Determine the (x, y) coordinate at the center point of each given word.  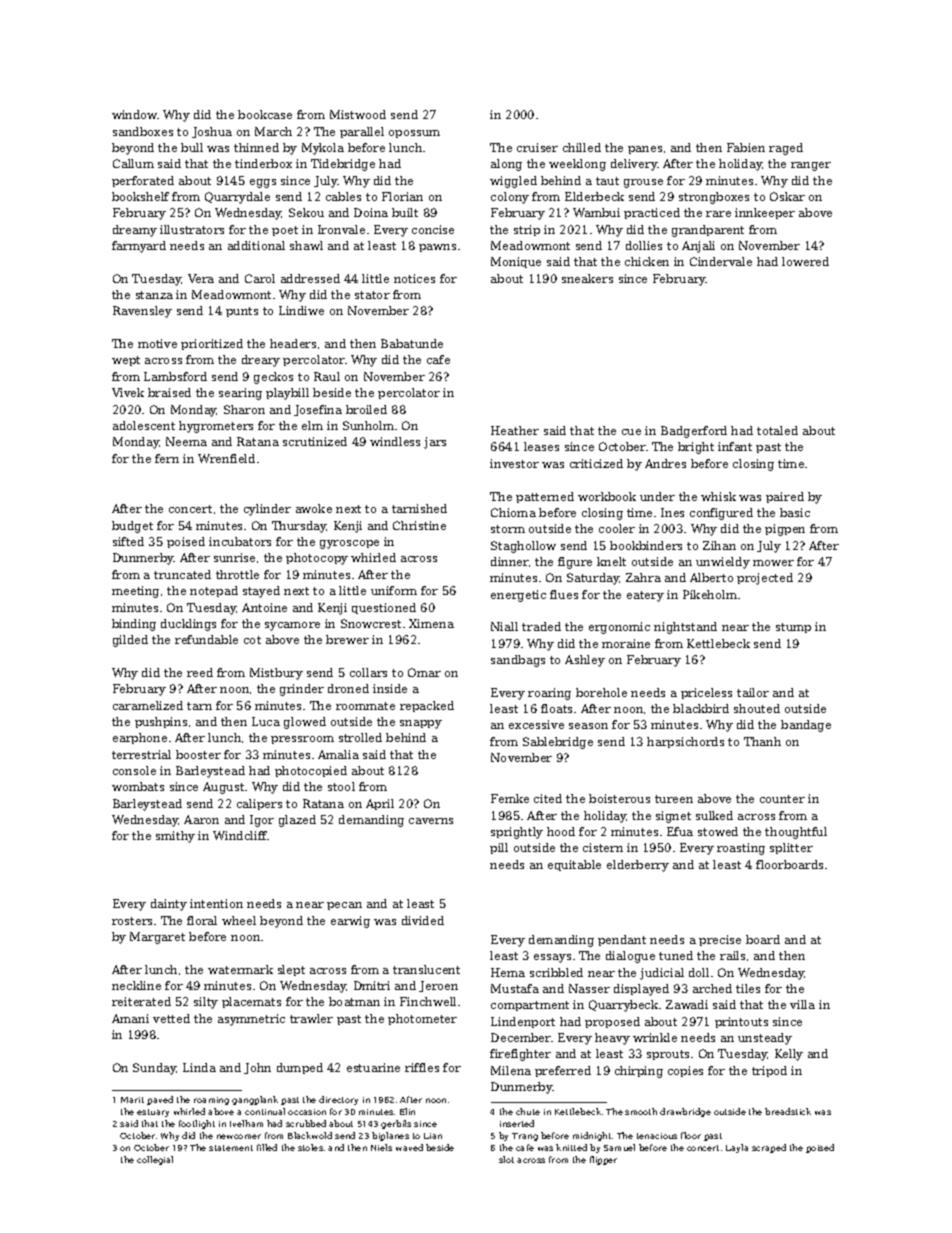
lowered (805, 261)
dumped (300, 1068)
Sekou (306, 212)
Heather (515, 430)
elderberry (638, 866)
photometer (422, 1019)
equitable (574, 865)
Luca (266, 721)
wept (126, 361)
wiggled (513, 182)
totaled (777, 430)
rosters (132, 921)
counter (782, 799)
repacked (427, 706)
